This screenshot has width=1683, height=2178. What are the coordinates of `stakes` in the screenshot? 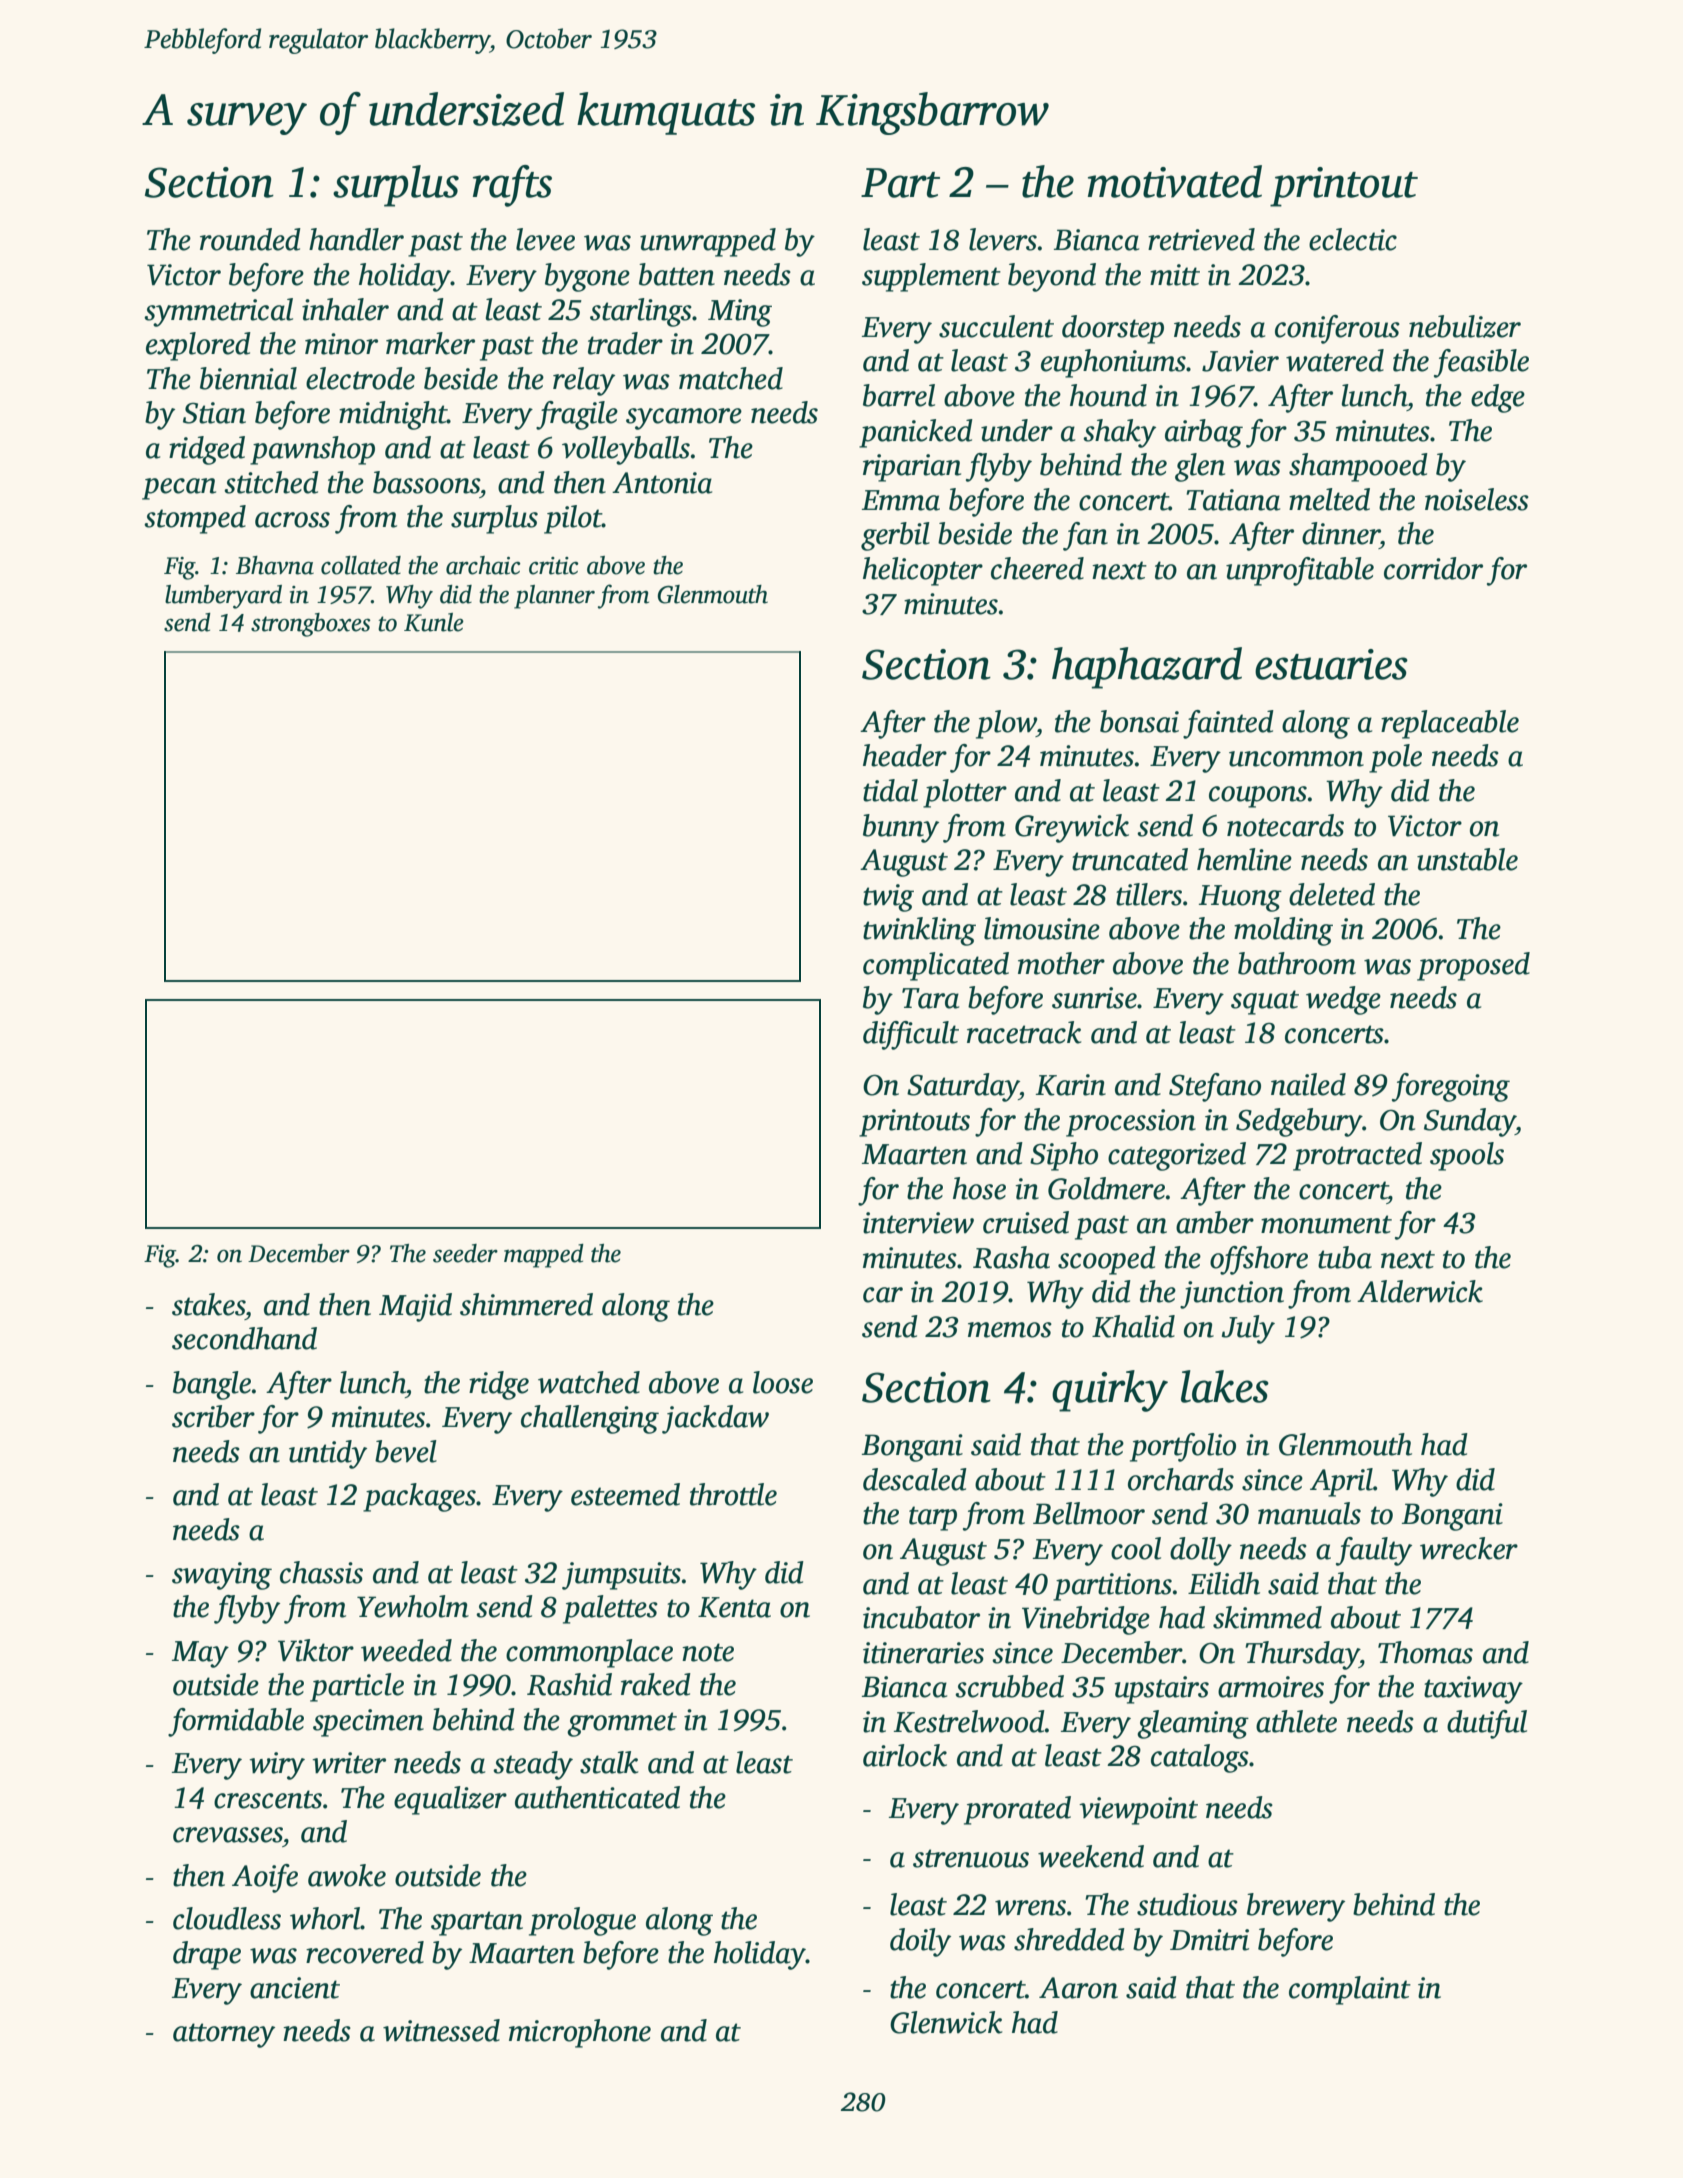 It's located at (208, 1304).
